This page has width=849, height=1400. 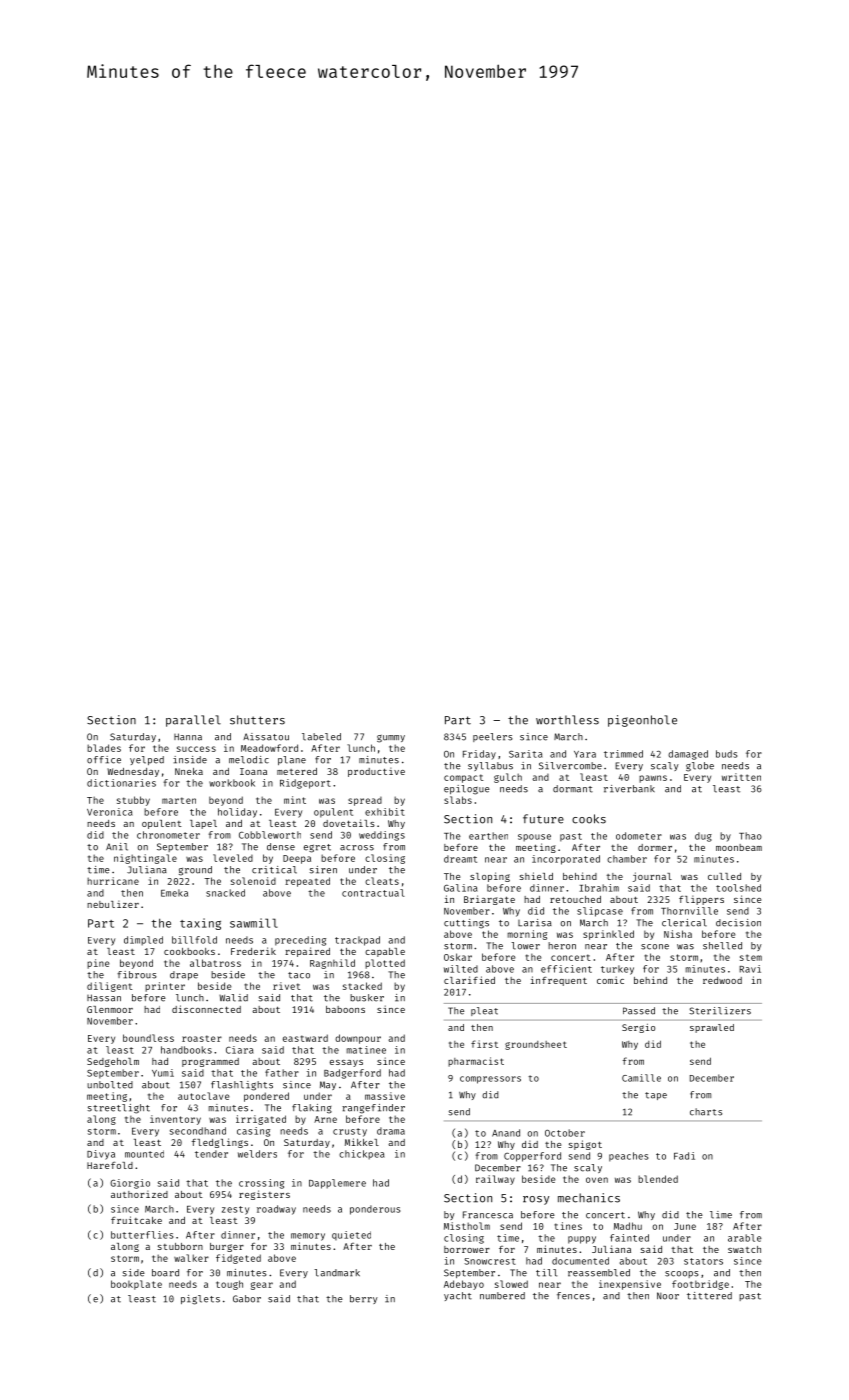 I want to click on Emeka, so click(x=174, y=893).
